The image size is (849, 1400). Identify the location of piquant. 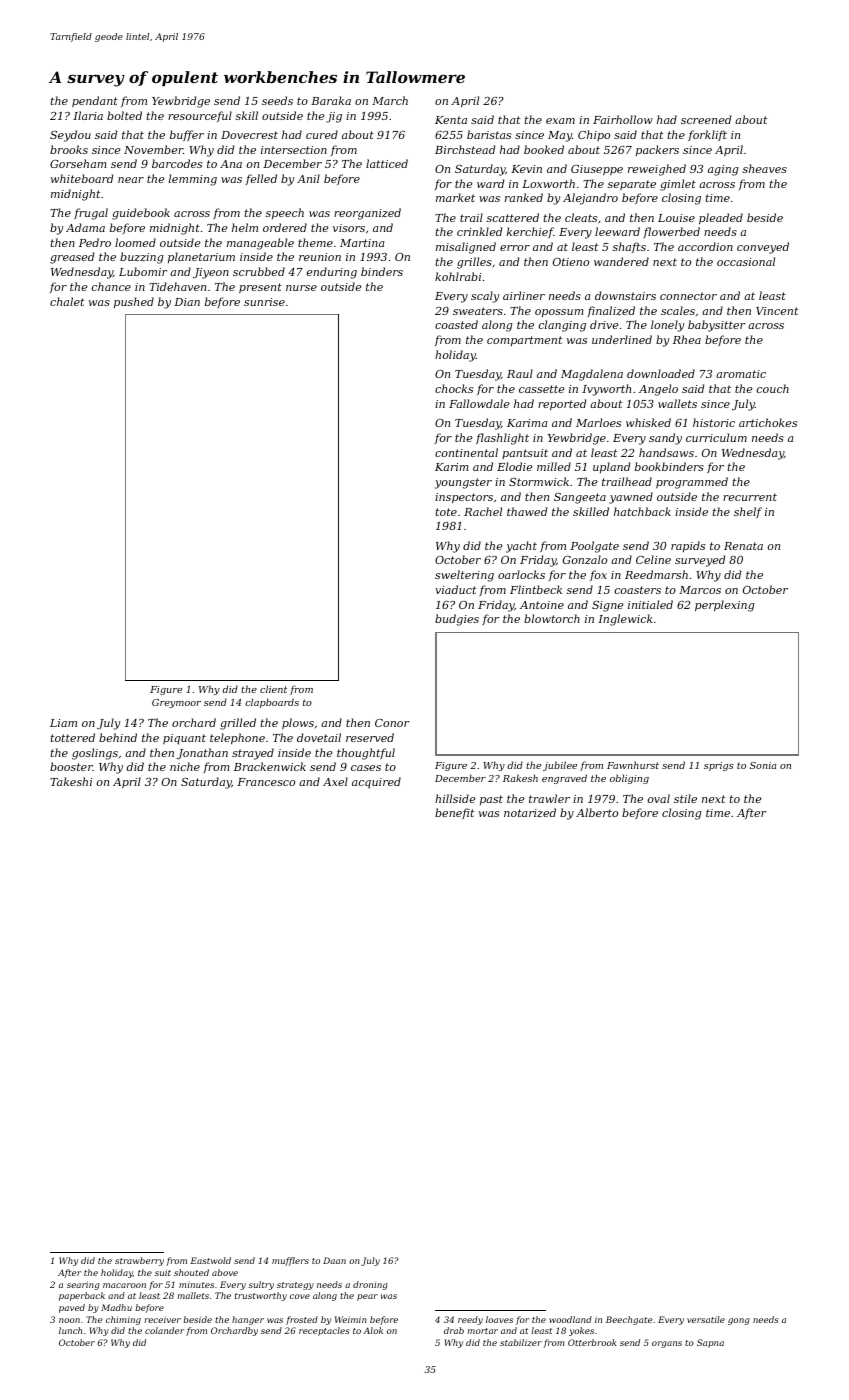
(184, 739).
